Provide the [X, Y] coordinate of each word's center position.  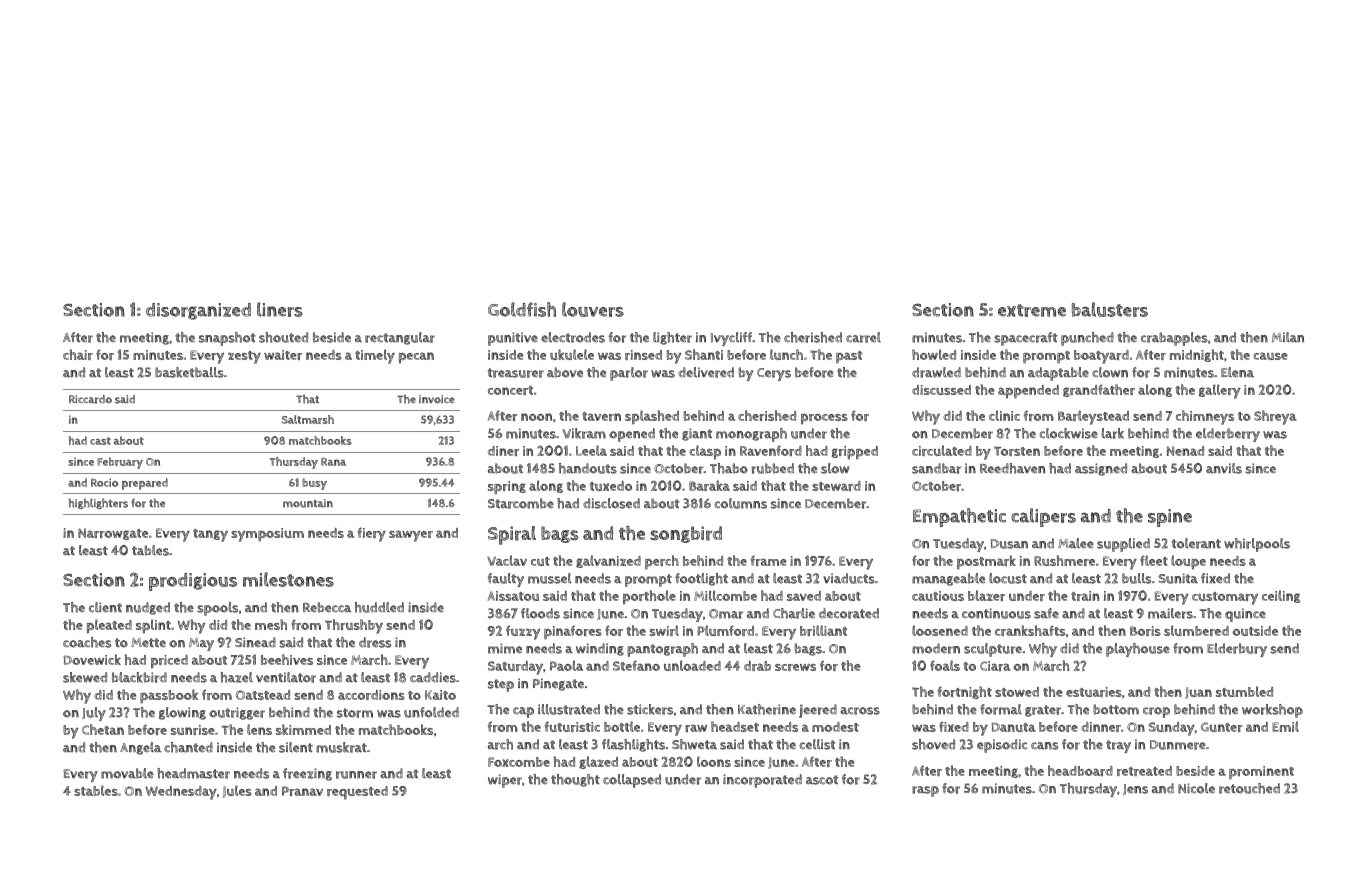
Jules [237, 791]
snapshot [227, 339]
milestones [288, 579]
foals [945, 665]
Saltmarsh [308, 419]
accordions [371, 695]
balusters [1110, 309]
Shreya [1275, 417]
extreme [1032, 310]
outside [1255, 631]
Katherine [767, 709]
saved [804, 596]
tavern [601, 416]
